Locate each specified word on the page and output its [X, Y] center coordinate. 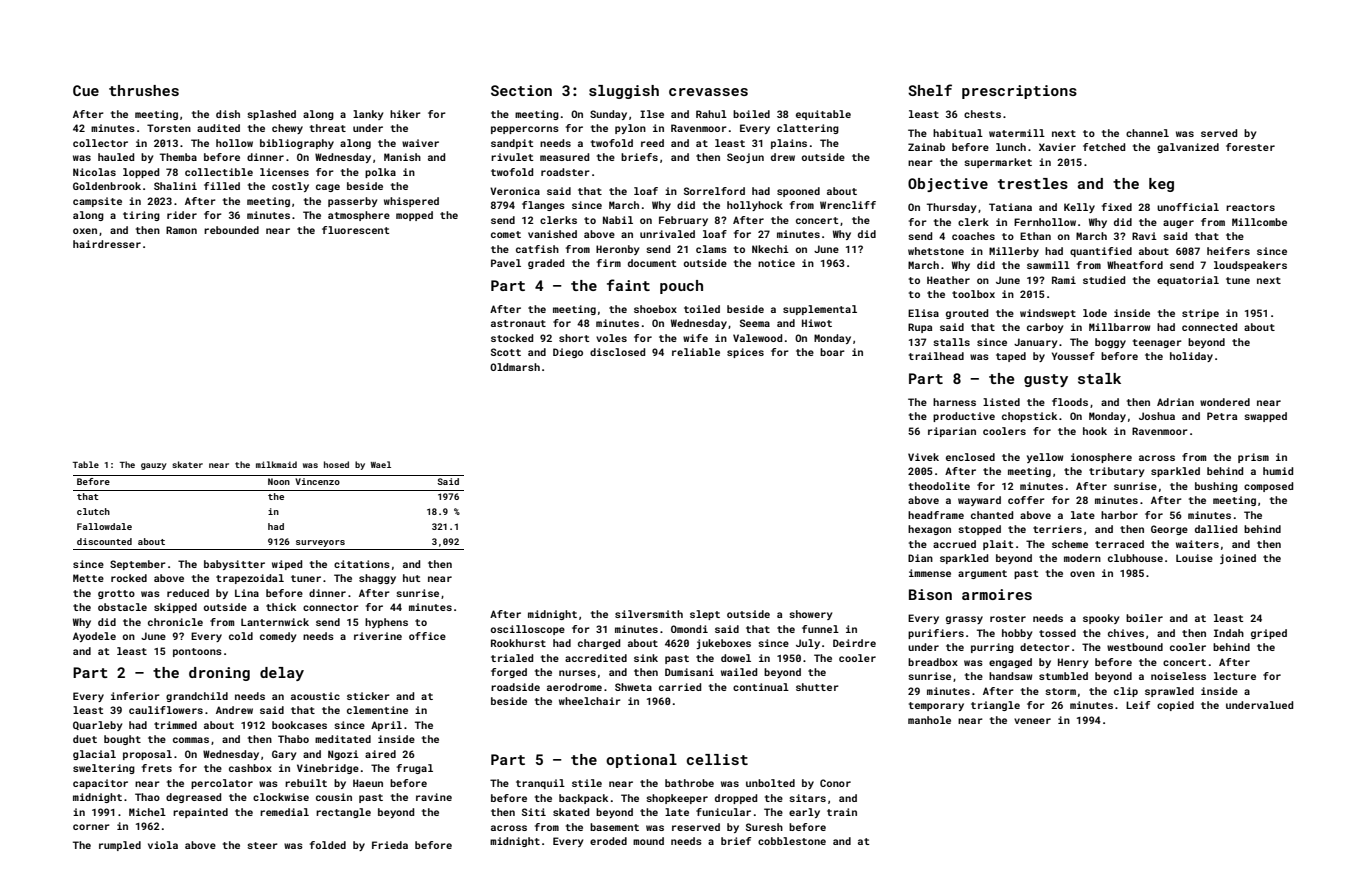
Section [521, 90]
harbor [1119, 515]
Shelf [930, 90]
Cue [86, 90]
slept [705, 615]
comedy [278, 637]
